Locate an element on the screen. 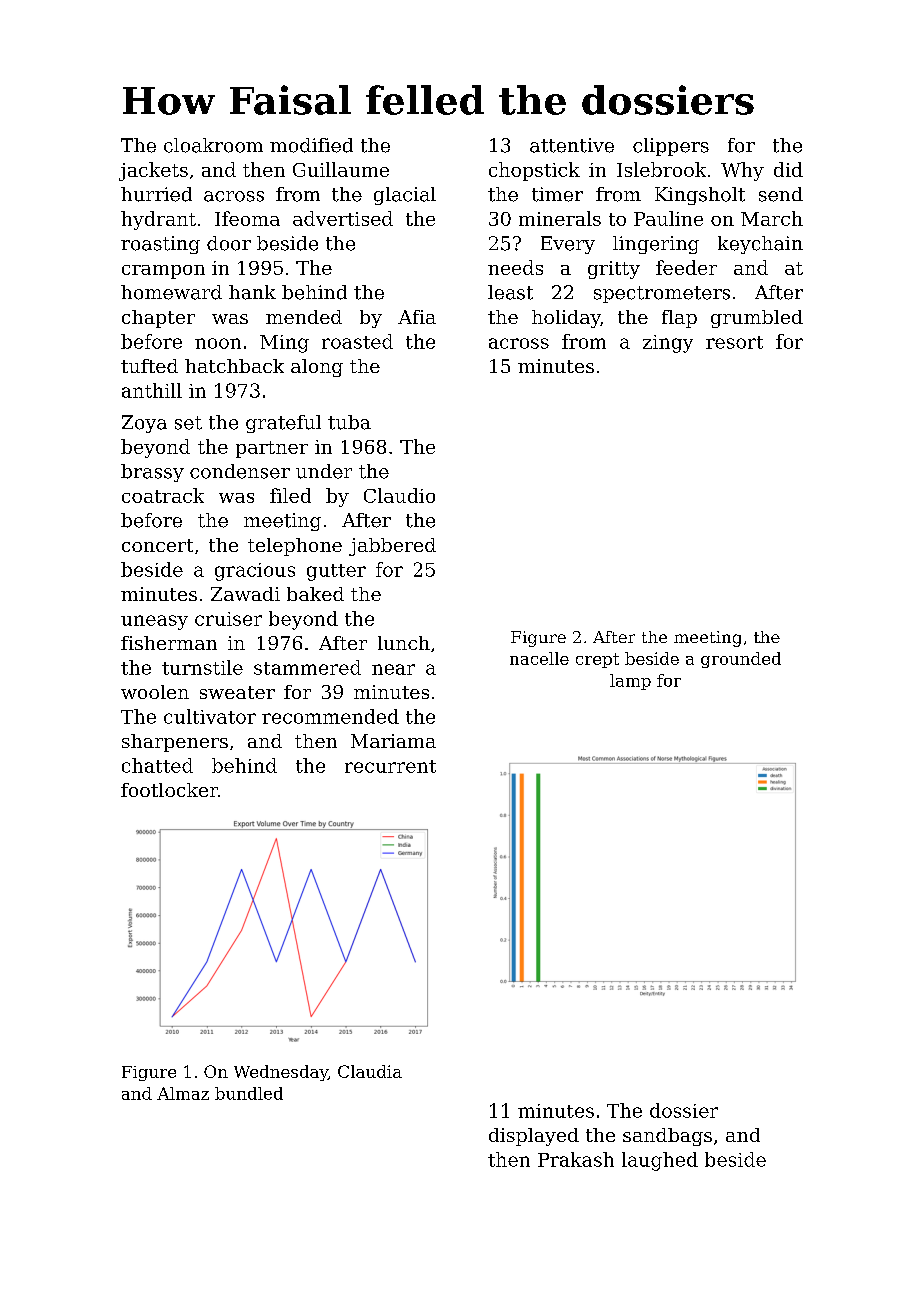 The width and height of the screenshot is (924, 1314). gritty is located at coordinates (614, 270).
